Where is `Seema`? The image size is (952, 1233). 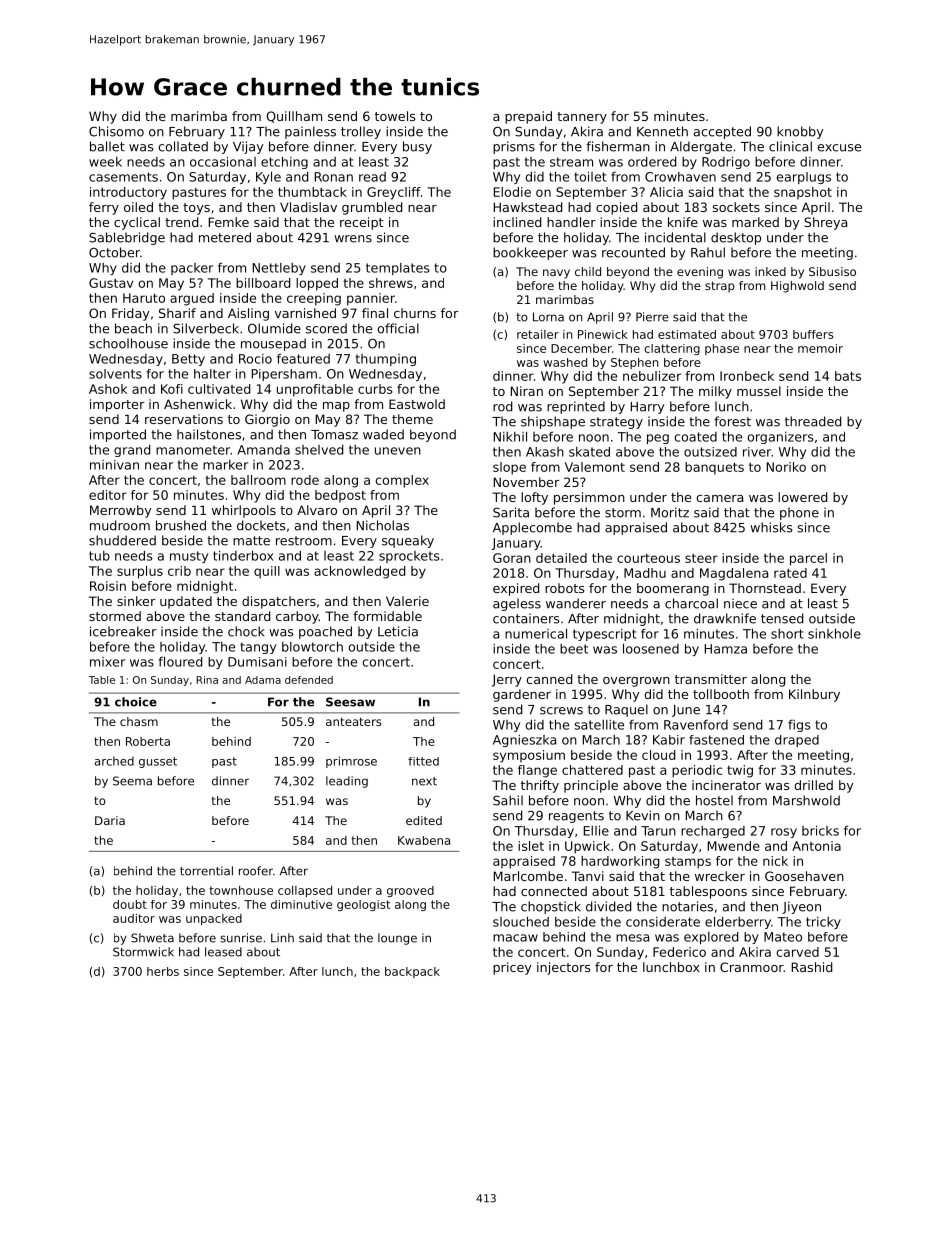 Seema is located at coordinates (132, 781).
